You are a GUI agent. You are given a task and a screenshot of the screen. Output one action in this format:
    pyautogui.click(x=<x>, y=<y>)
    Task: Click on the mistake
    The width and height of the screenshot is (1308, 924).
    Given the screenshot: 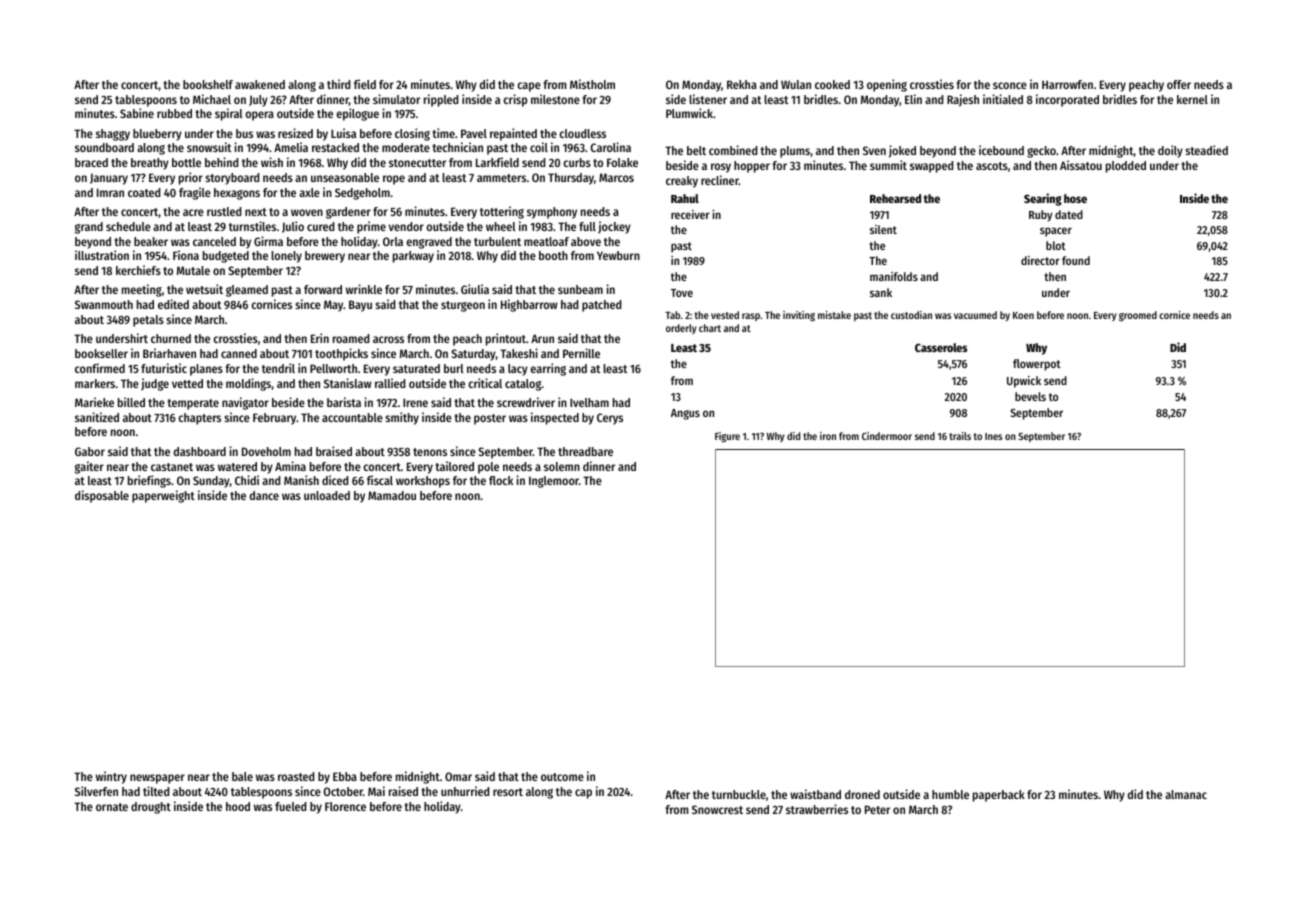 What is the action you would take?
    pyautogui.click(x=834, y=315)
